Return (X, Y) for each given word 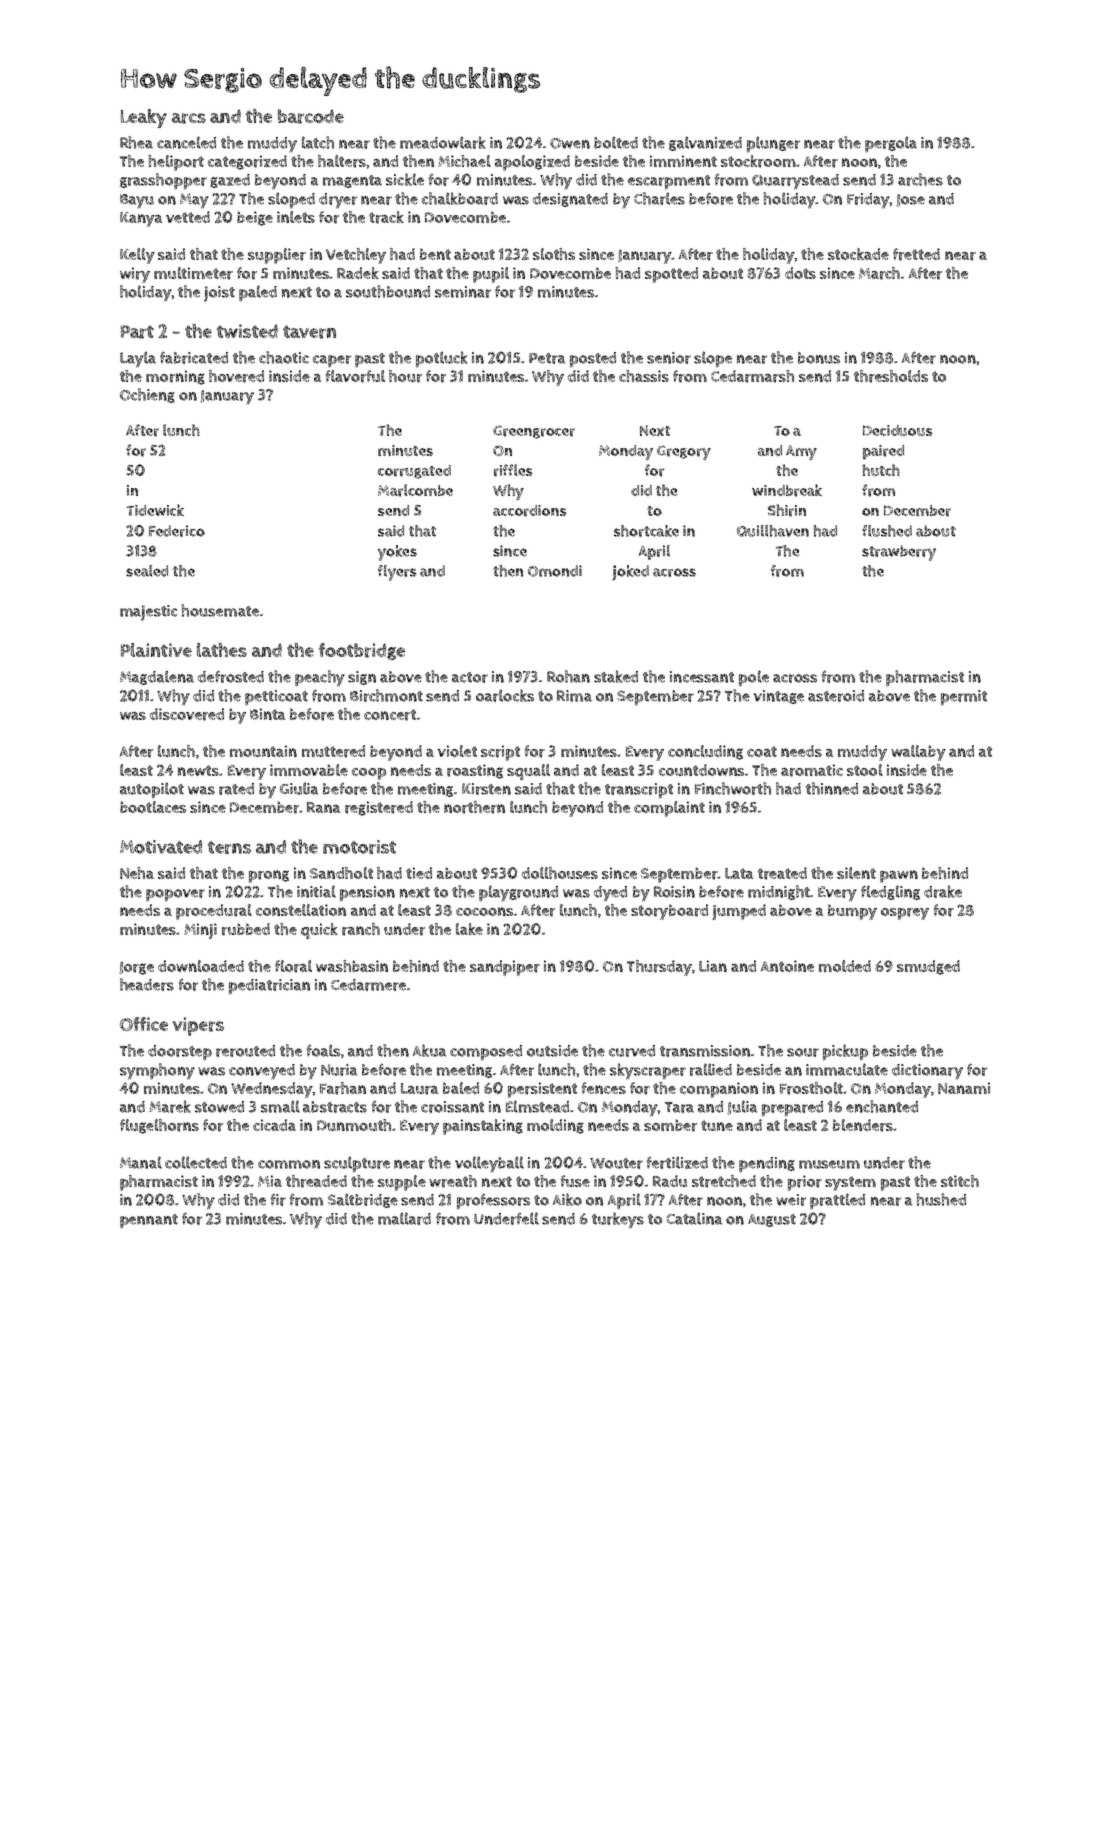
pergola (891, 144)
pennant (149, 1221)
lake (469, 929)
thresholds (891, 376)
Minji (200, 931)
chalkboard (460, 198)
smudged (928, 967)
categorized (247, 162)
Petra (547, 358)
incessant (702, 677)
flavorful (355, 376)
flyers (397, 573)
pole (754, 678)
